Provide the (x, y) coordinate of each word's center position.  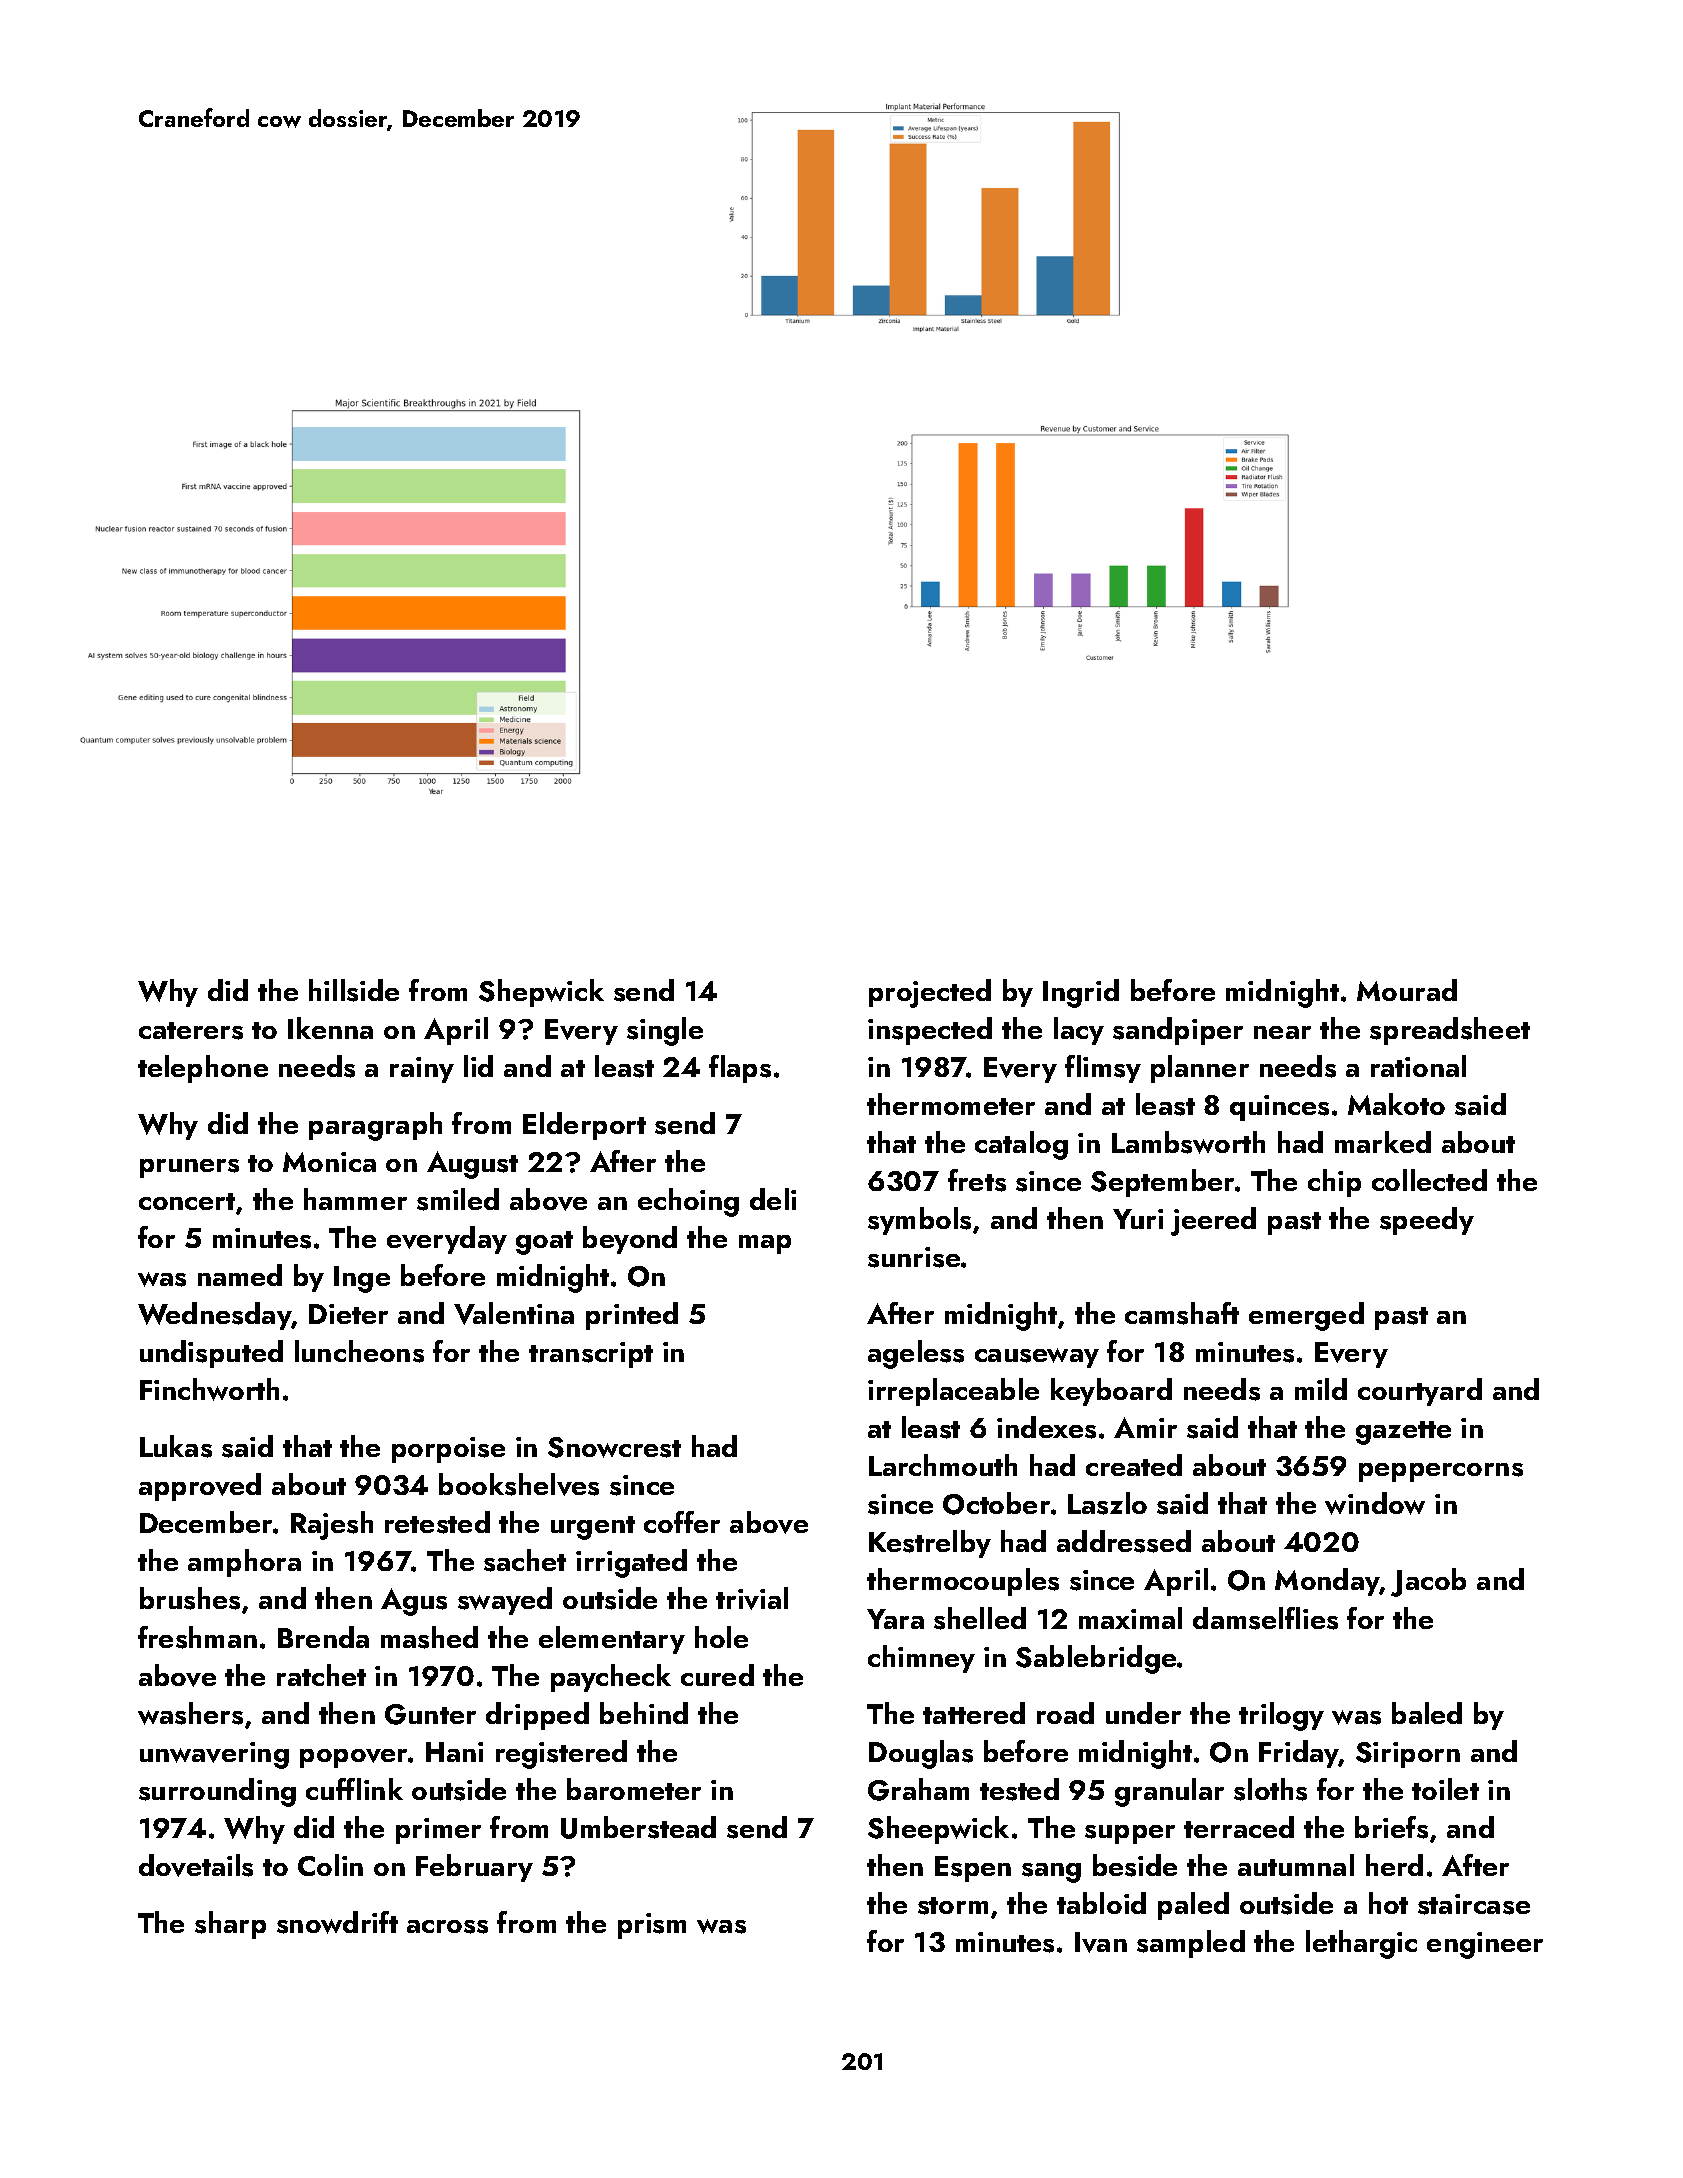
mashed (429, 1637)
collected (1429, 1180)
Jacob (1428, 1582)
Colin (330, 1865)
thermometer (951, 1104)
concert (187, 1201)
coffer (682, 1522)
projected (930, 993)
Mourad (1407, 990)
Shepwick (541, 993)
